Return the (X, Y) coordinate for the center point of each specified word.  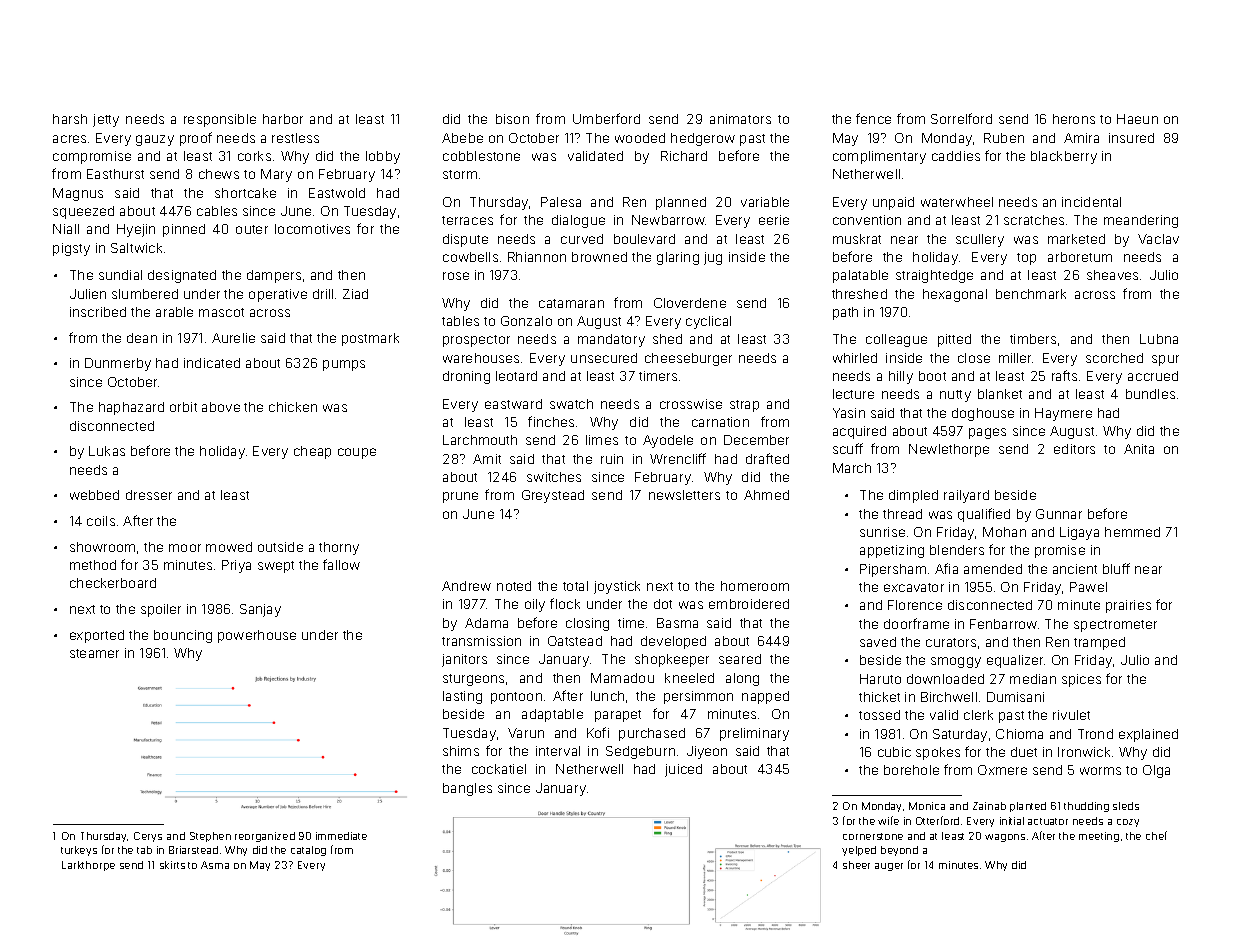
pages (987, 433)
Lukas (107, 451)
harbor (283, 119)
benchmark (1031, 294)
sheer (856, 865)
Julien (88, 294)
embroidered (749, 604)
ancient (1075, 569)
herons (1074, 119)
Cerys (148, 837)
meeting (1099, 837)
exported (97, 636)
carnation (720, 422)
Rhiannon (537, 257)
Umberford (606, 118)
